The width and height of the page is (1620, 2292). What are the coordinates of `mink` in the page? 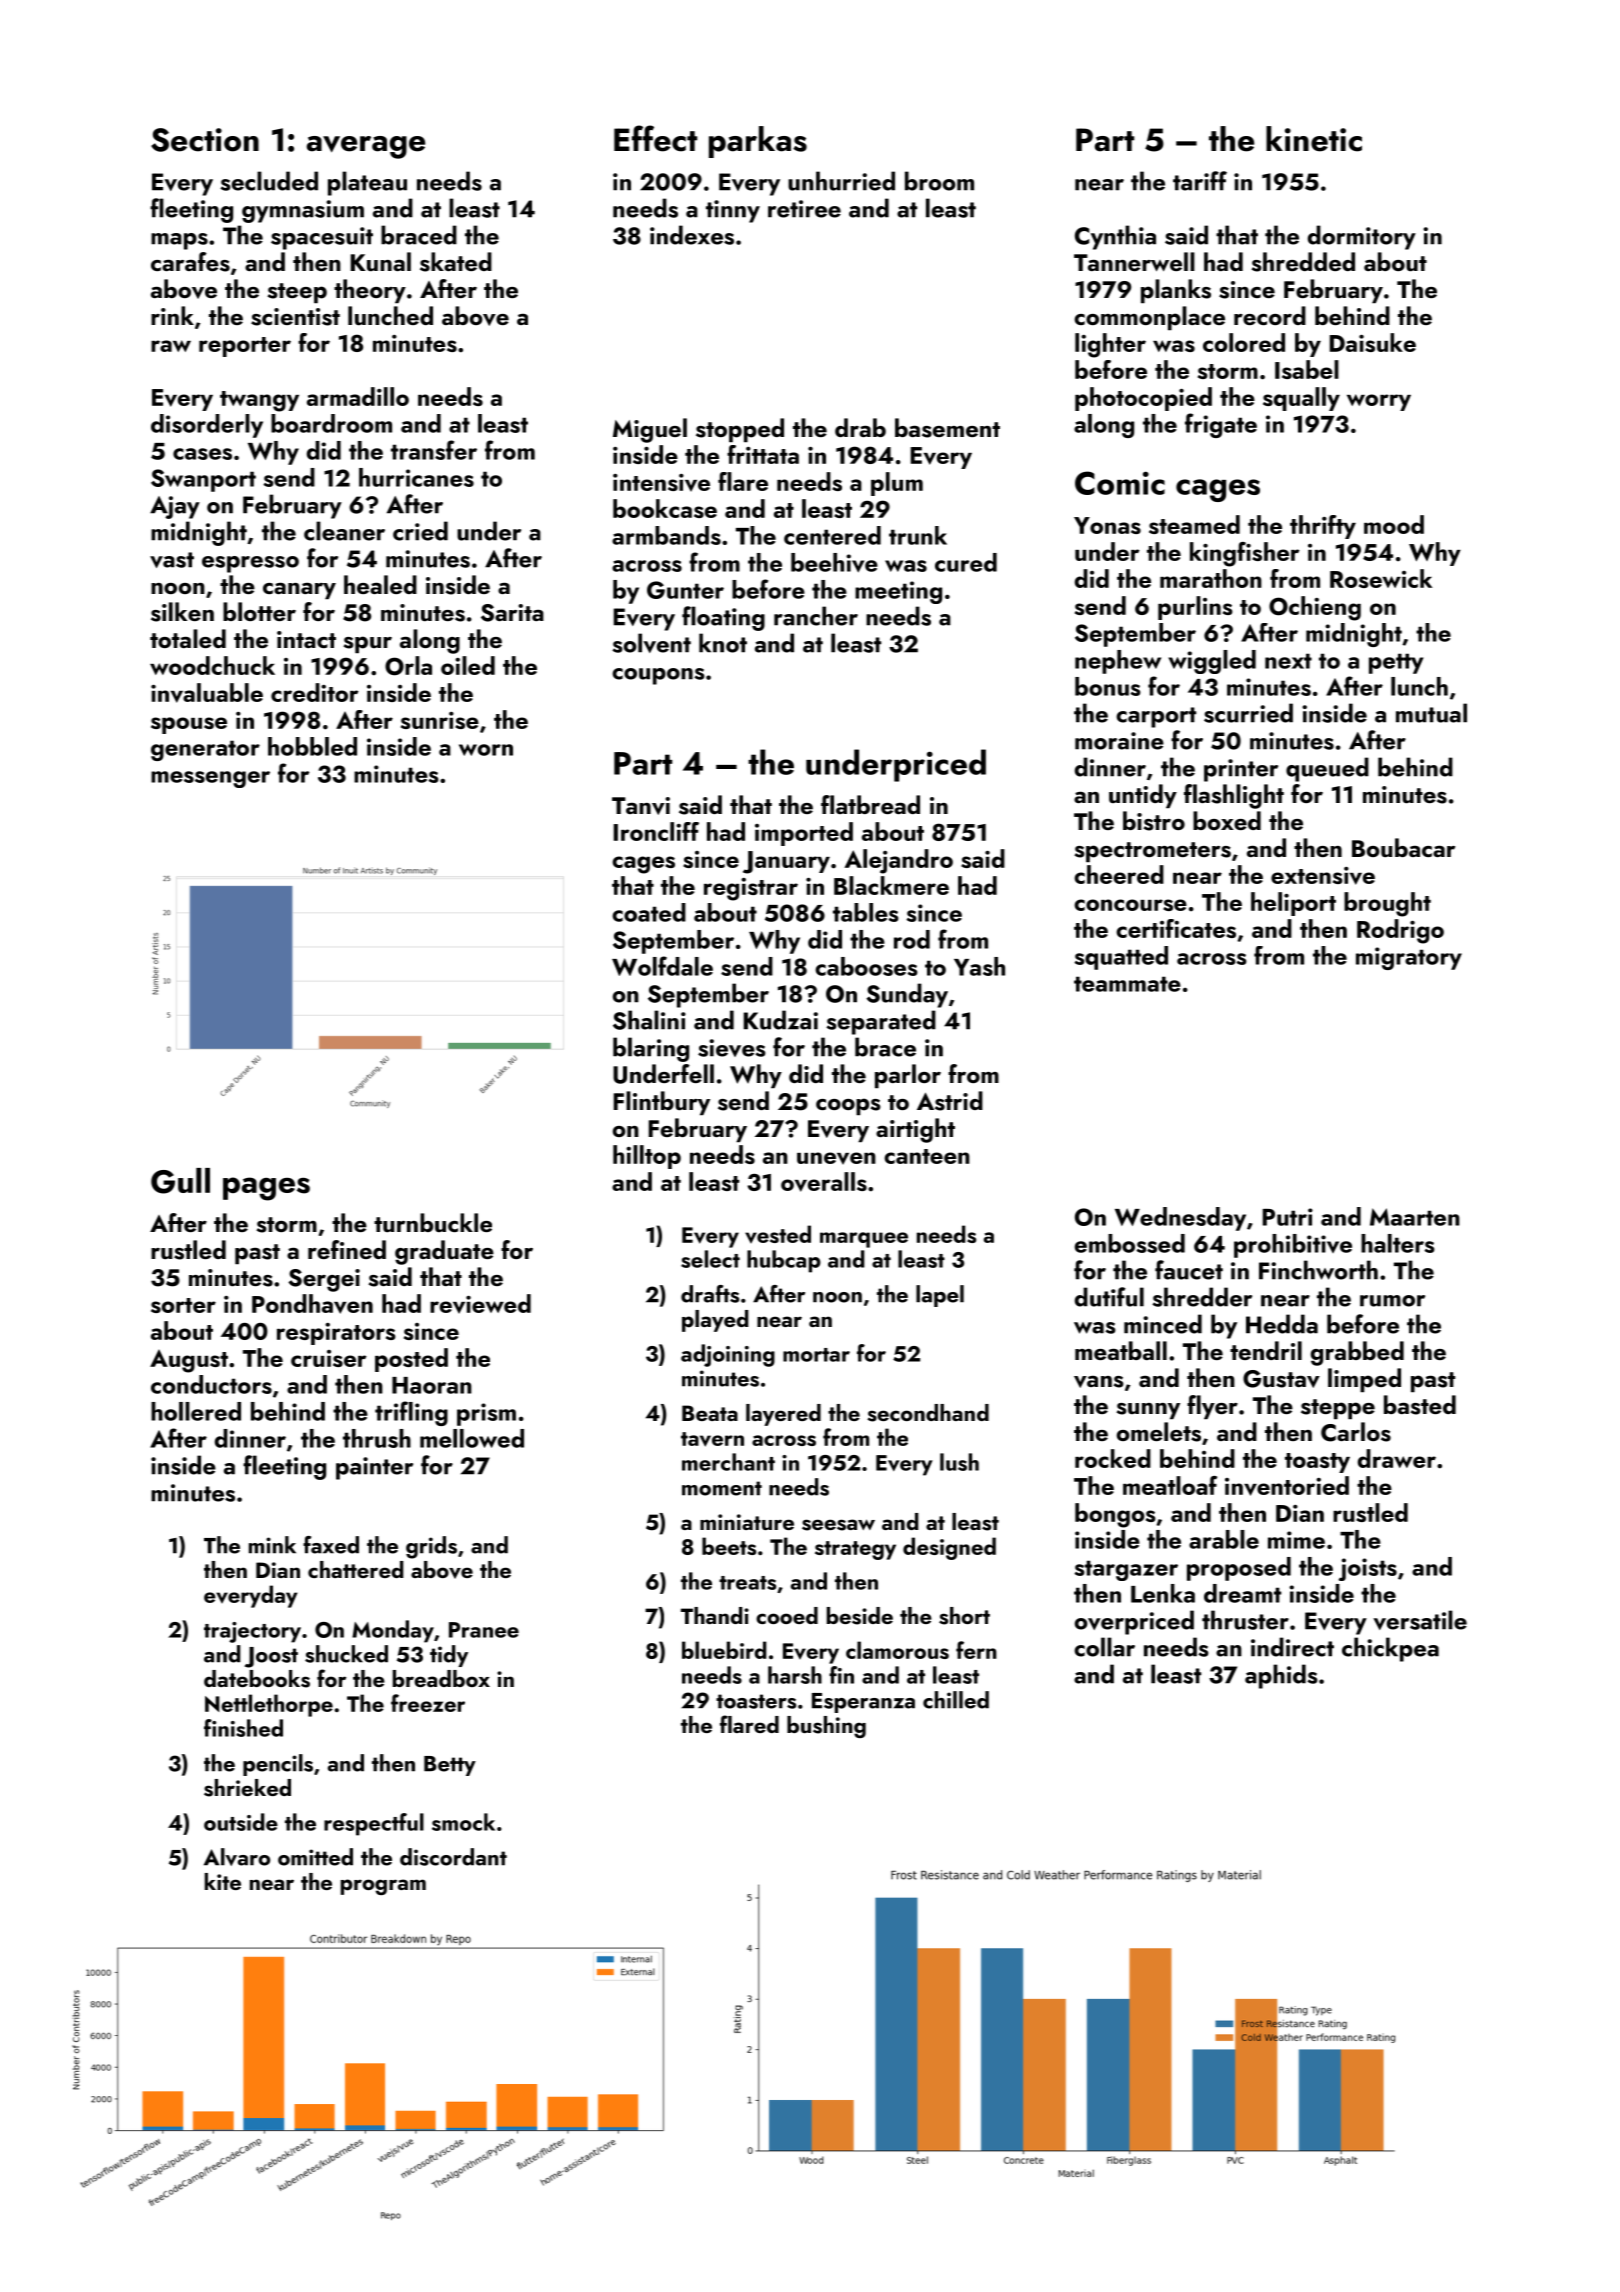 It's located at (272, 1545).
